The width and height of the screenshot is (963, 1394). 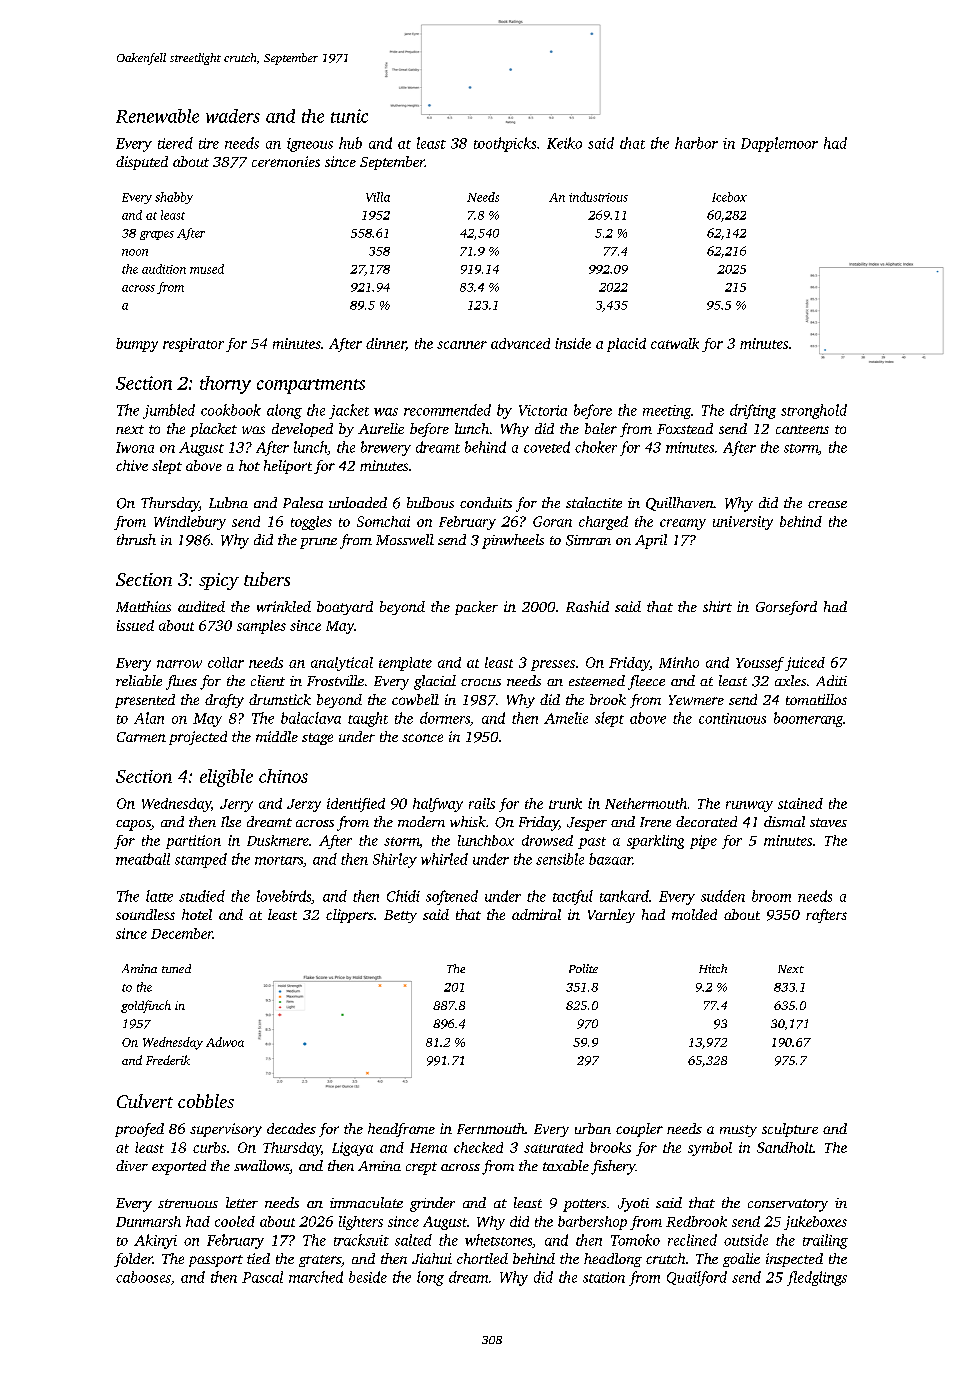 I want to click on compartments, so click(x=311, y=386).
